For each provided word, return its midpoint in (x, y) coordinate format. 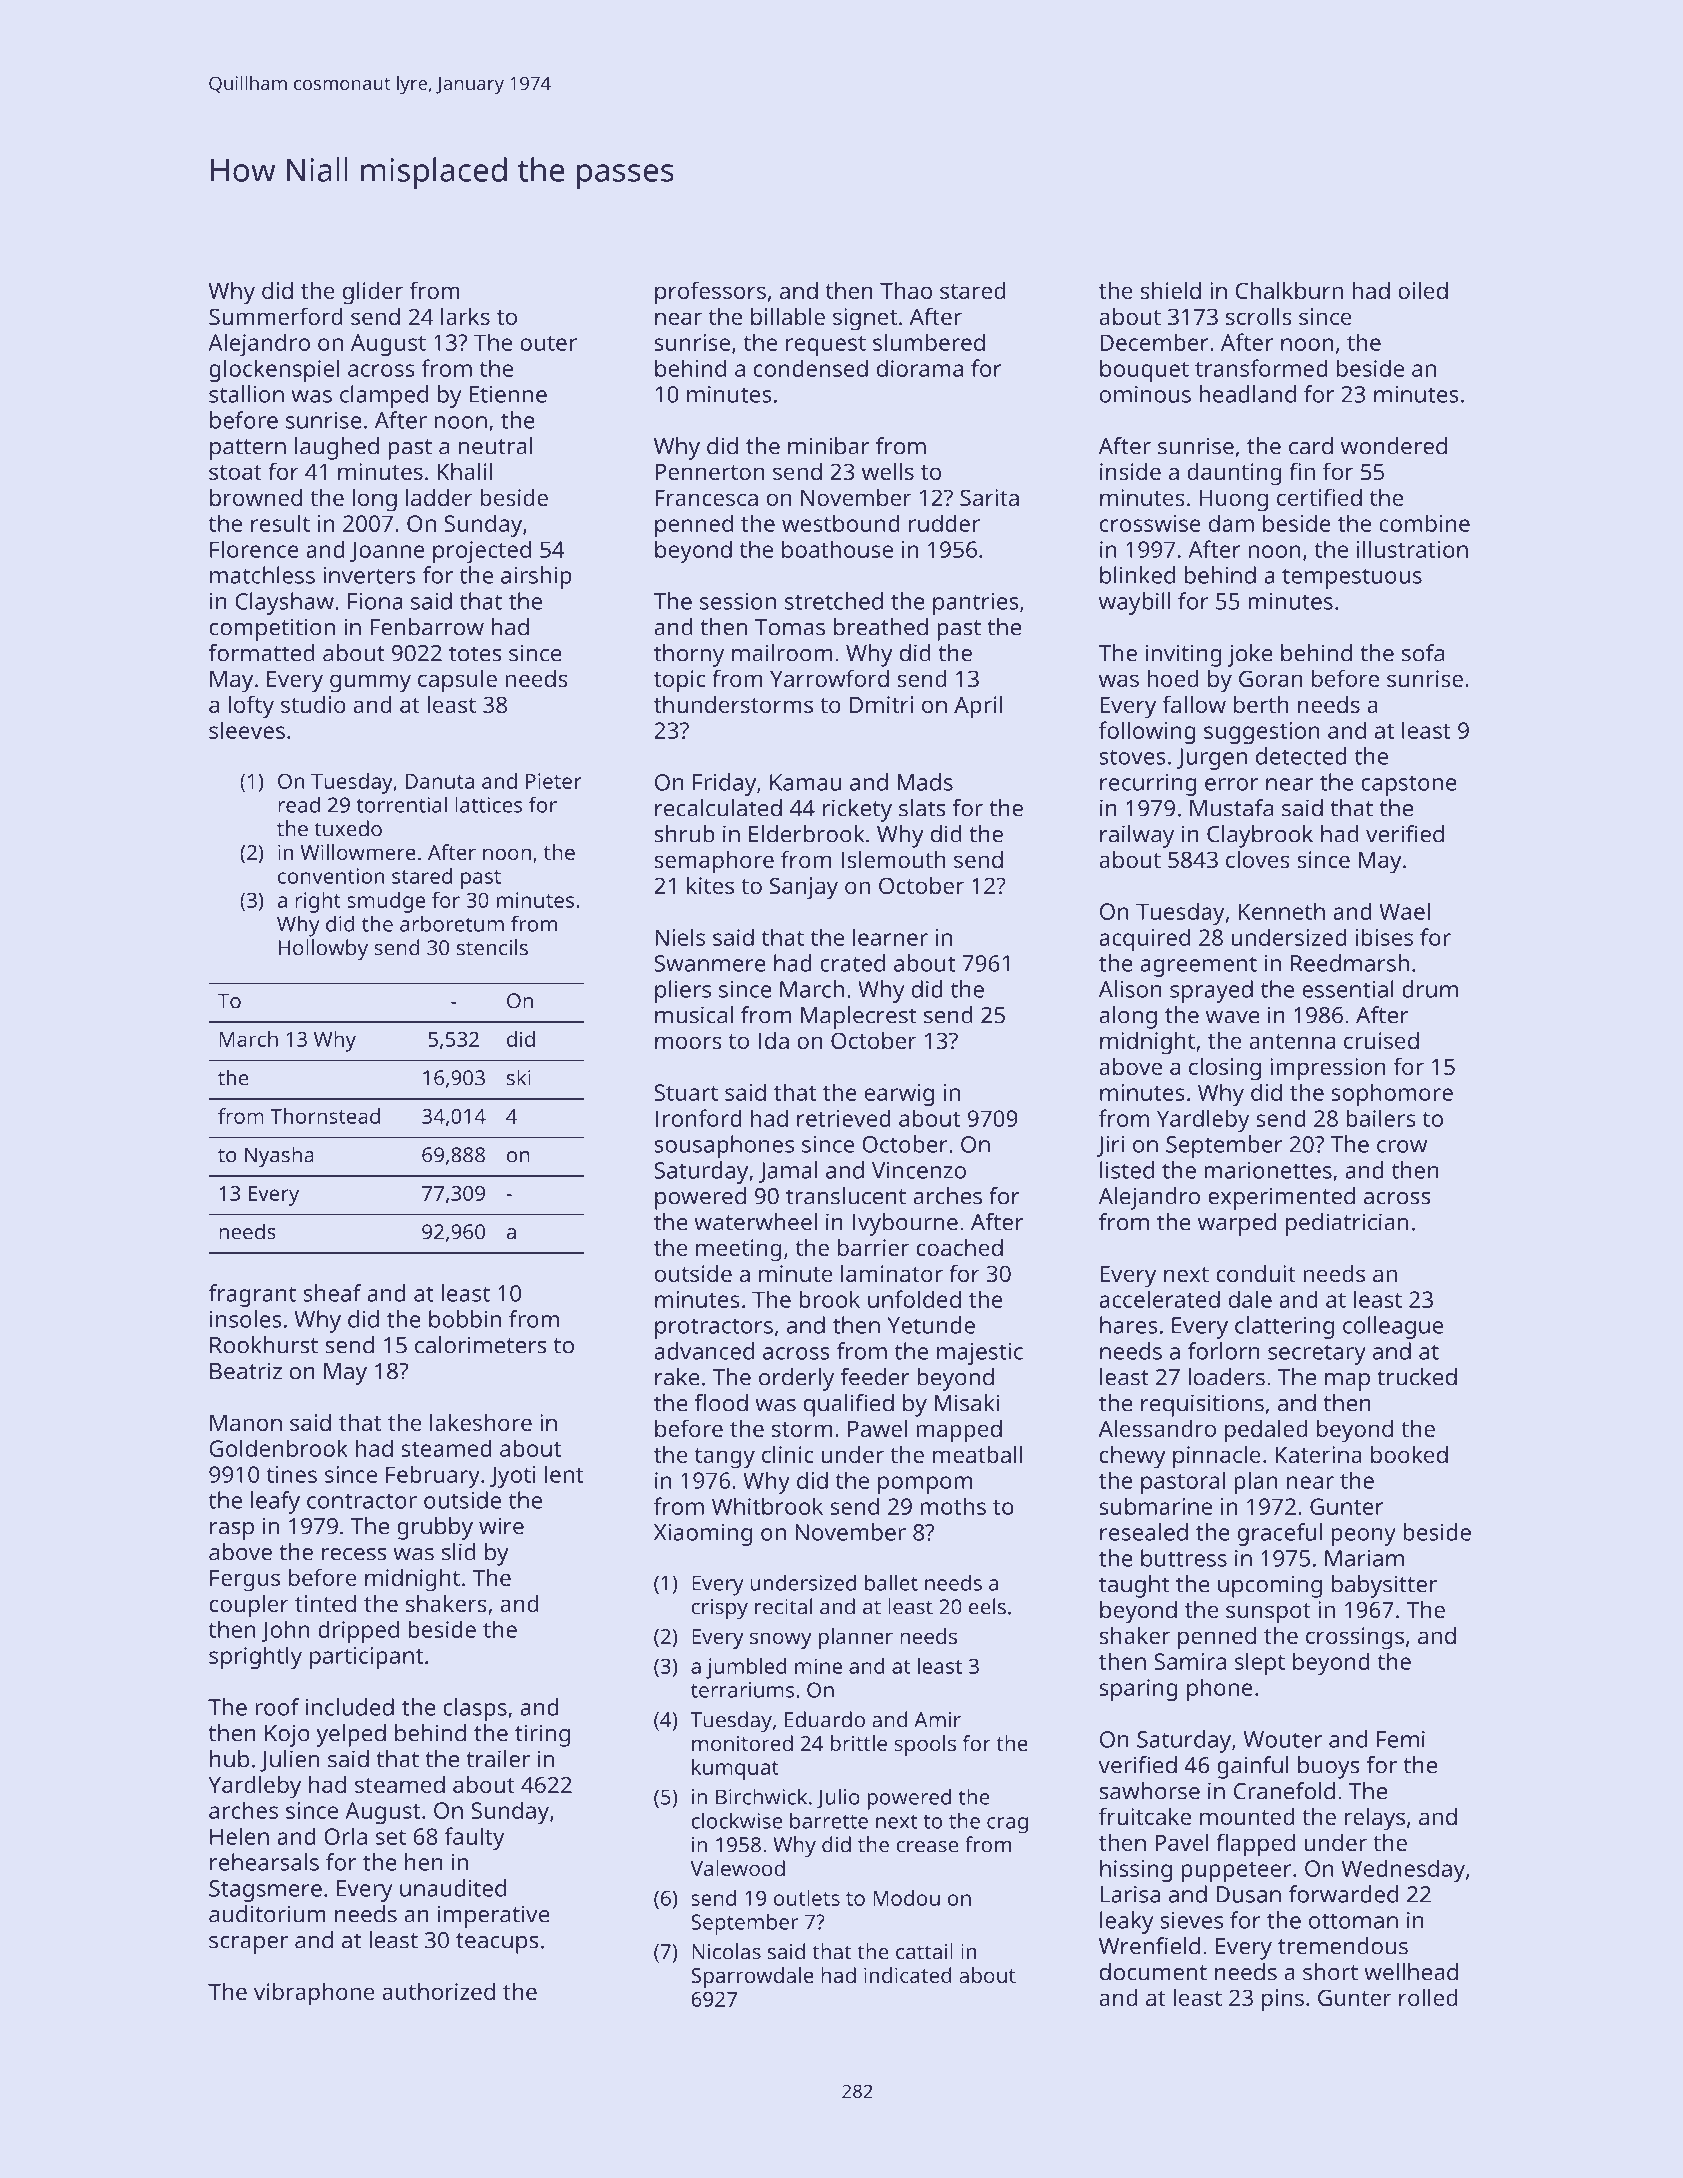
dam (1231, 523)
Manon (246, 1423)
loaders (1226, 1377)
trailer (498, 1759)
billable (788, 316)
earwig (899, 1095)
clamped (384, 396)
